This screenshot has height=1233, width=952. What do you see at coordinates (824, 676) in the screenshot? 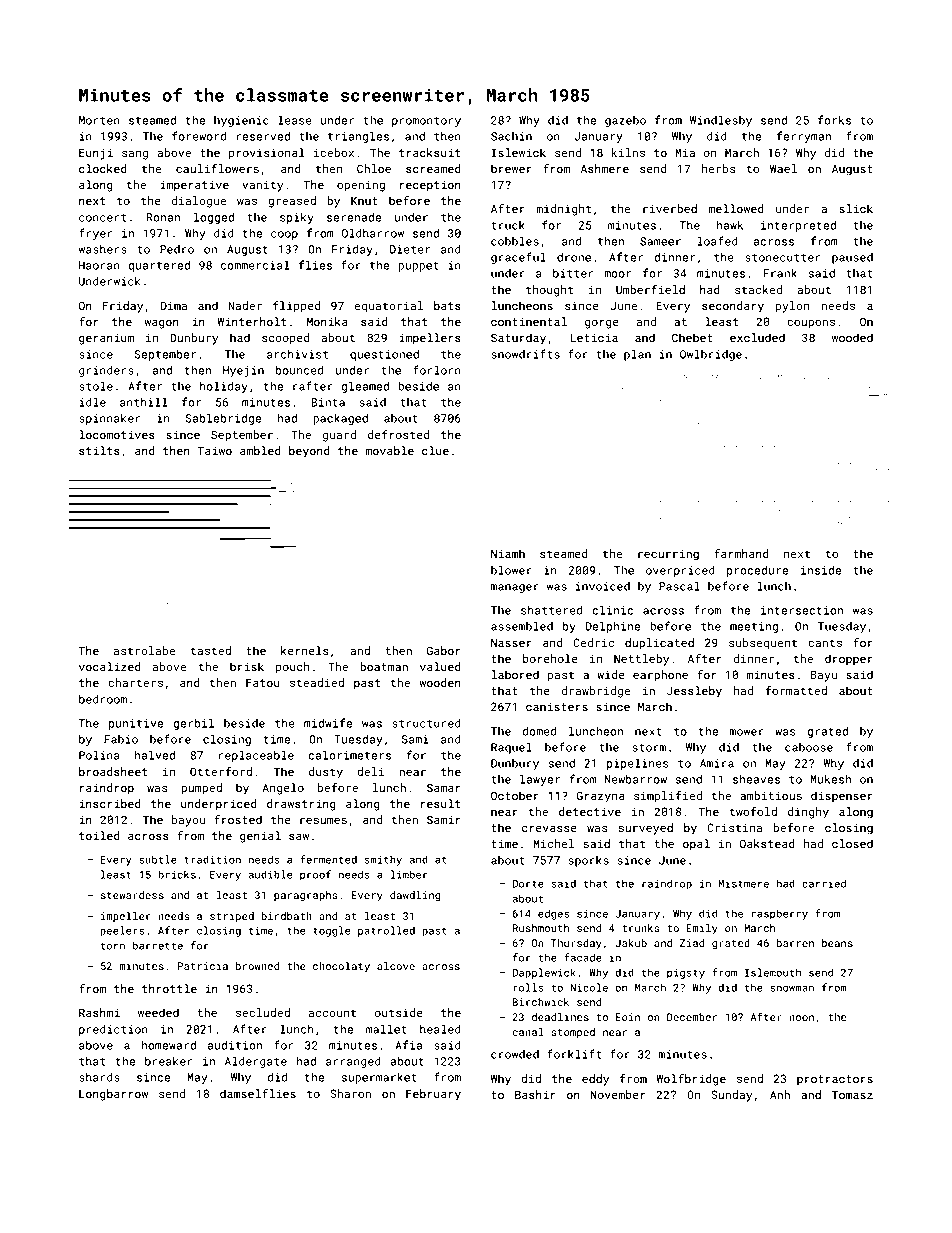
I see `Bayu` at bounding box center [824, 676].
